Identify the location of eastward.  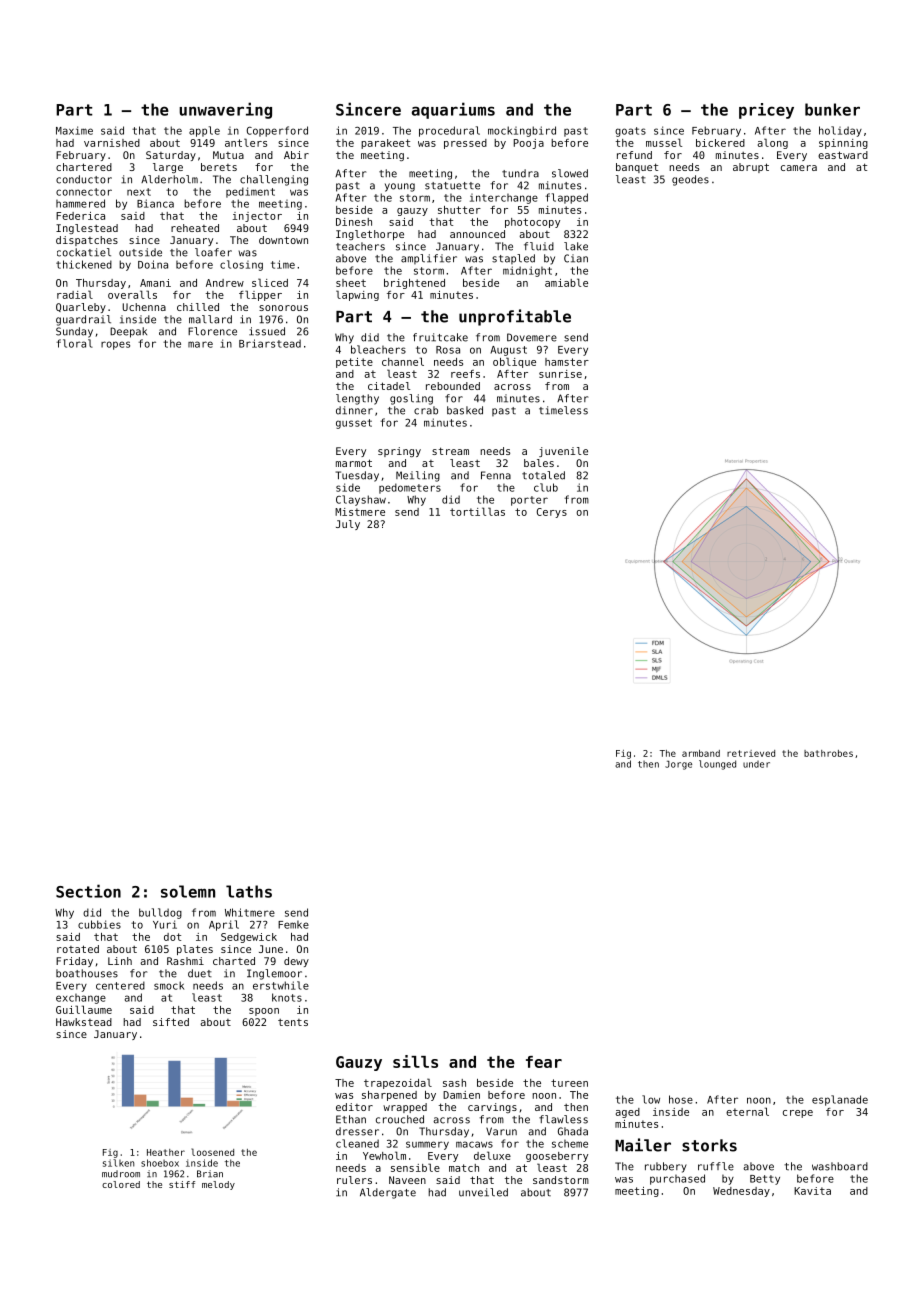
(843, 155).
